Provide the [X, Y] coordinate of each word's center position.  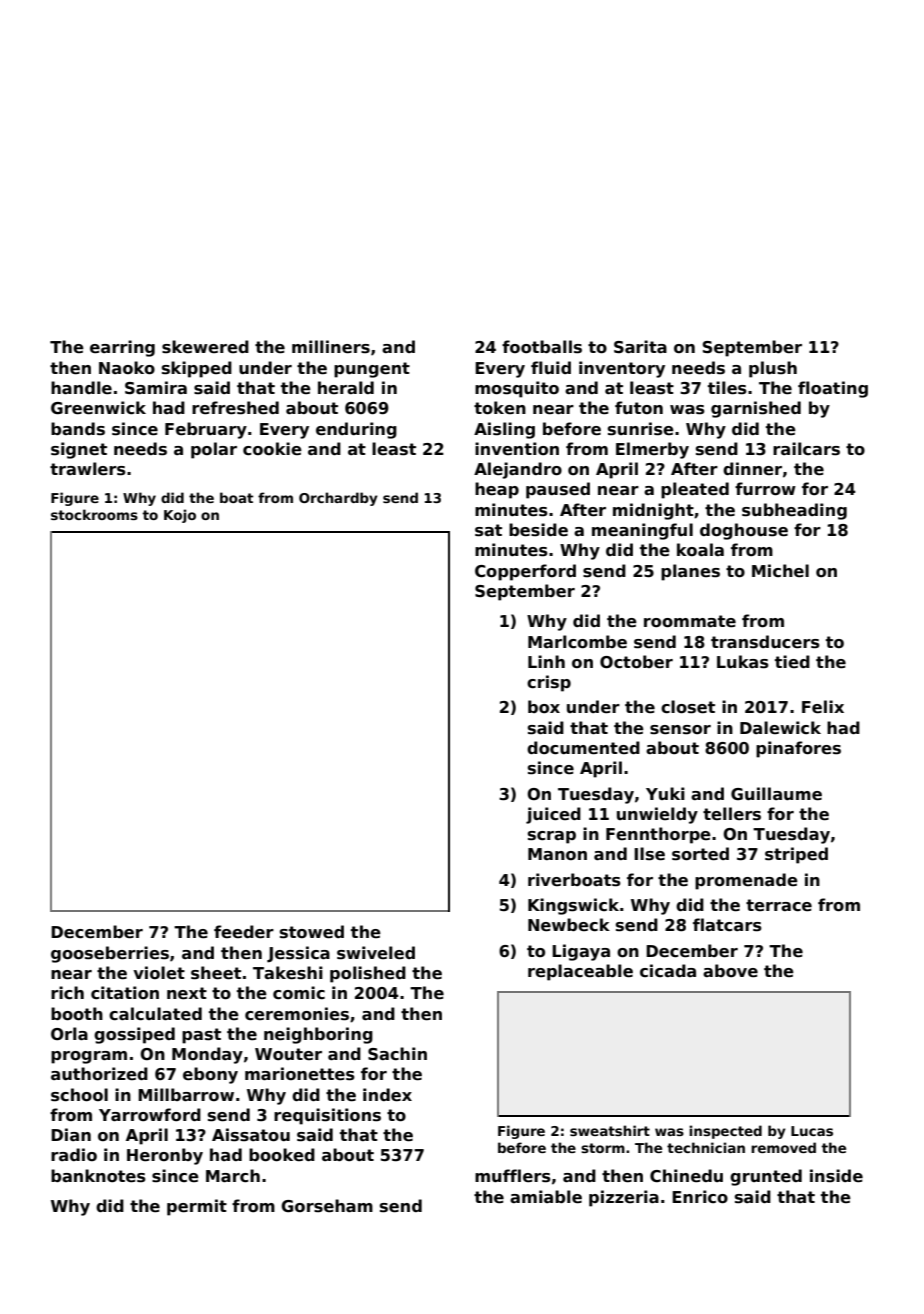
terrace [779, 905]
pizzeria [624, 1198]
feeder [244, 932]
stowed [312, 932]
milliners [331, 347]
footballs [542, 347]
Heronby [165, 1156]
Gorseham [327, 1206]
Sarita [640, 347]
